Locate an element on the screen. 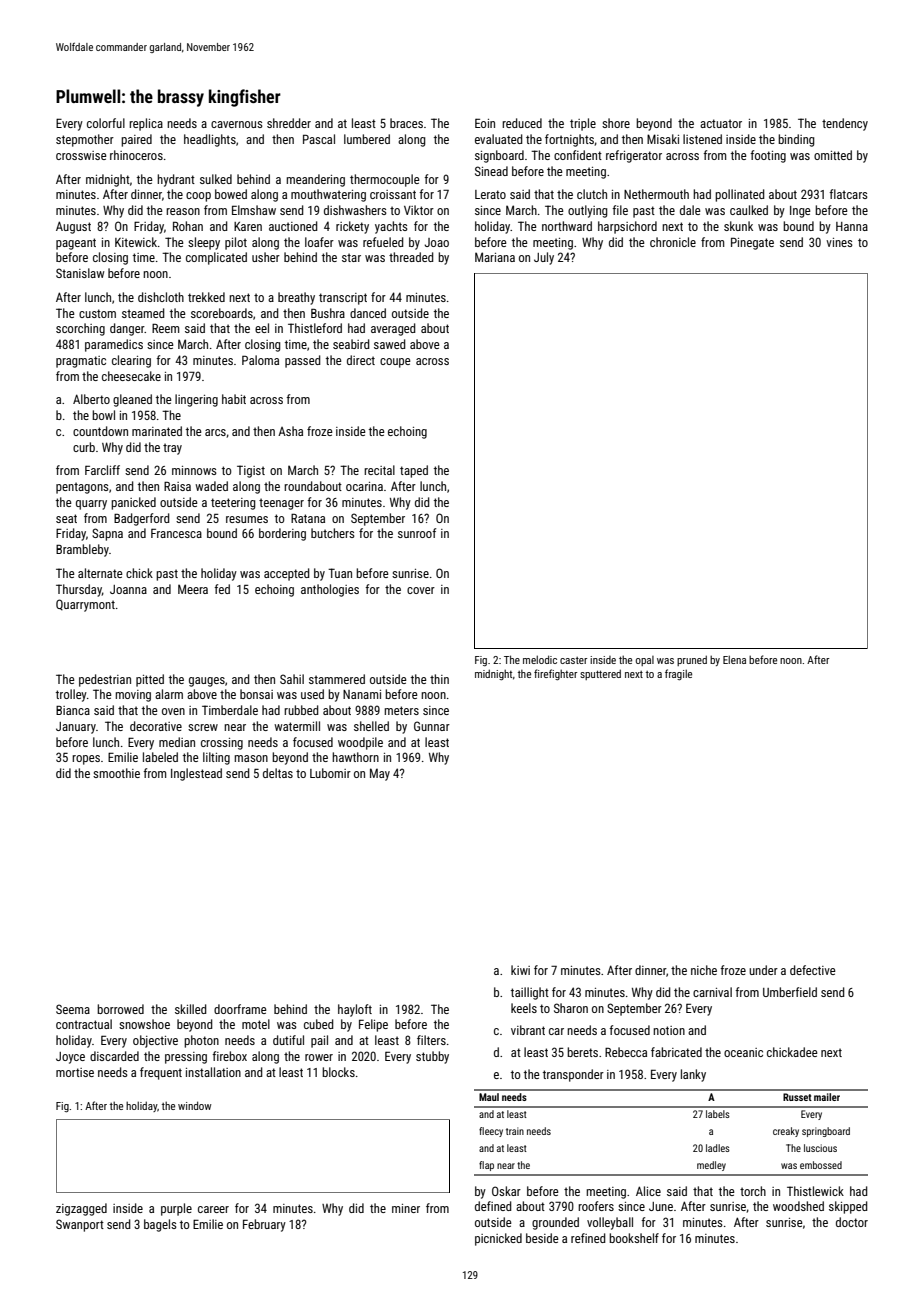  passed is located at coordinates (303, 361).
